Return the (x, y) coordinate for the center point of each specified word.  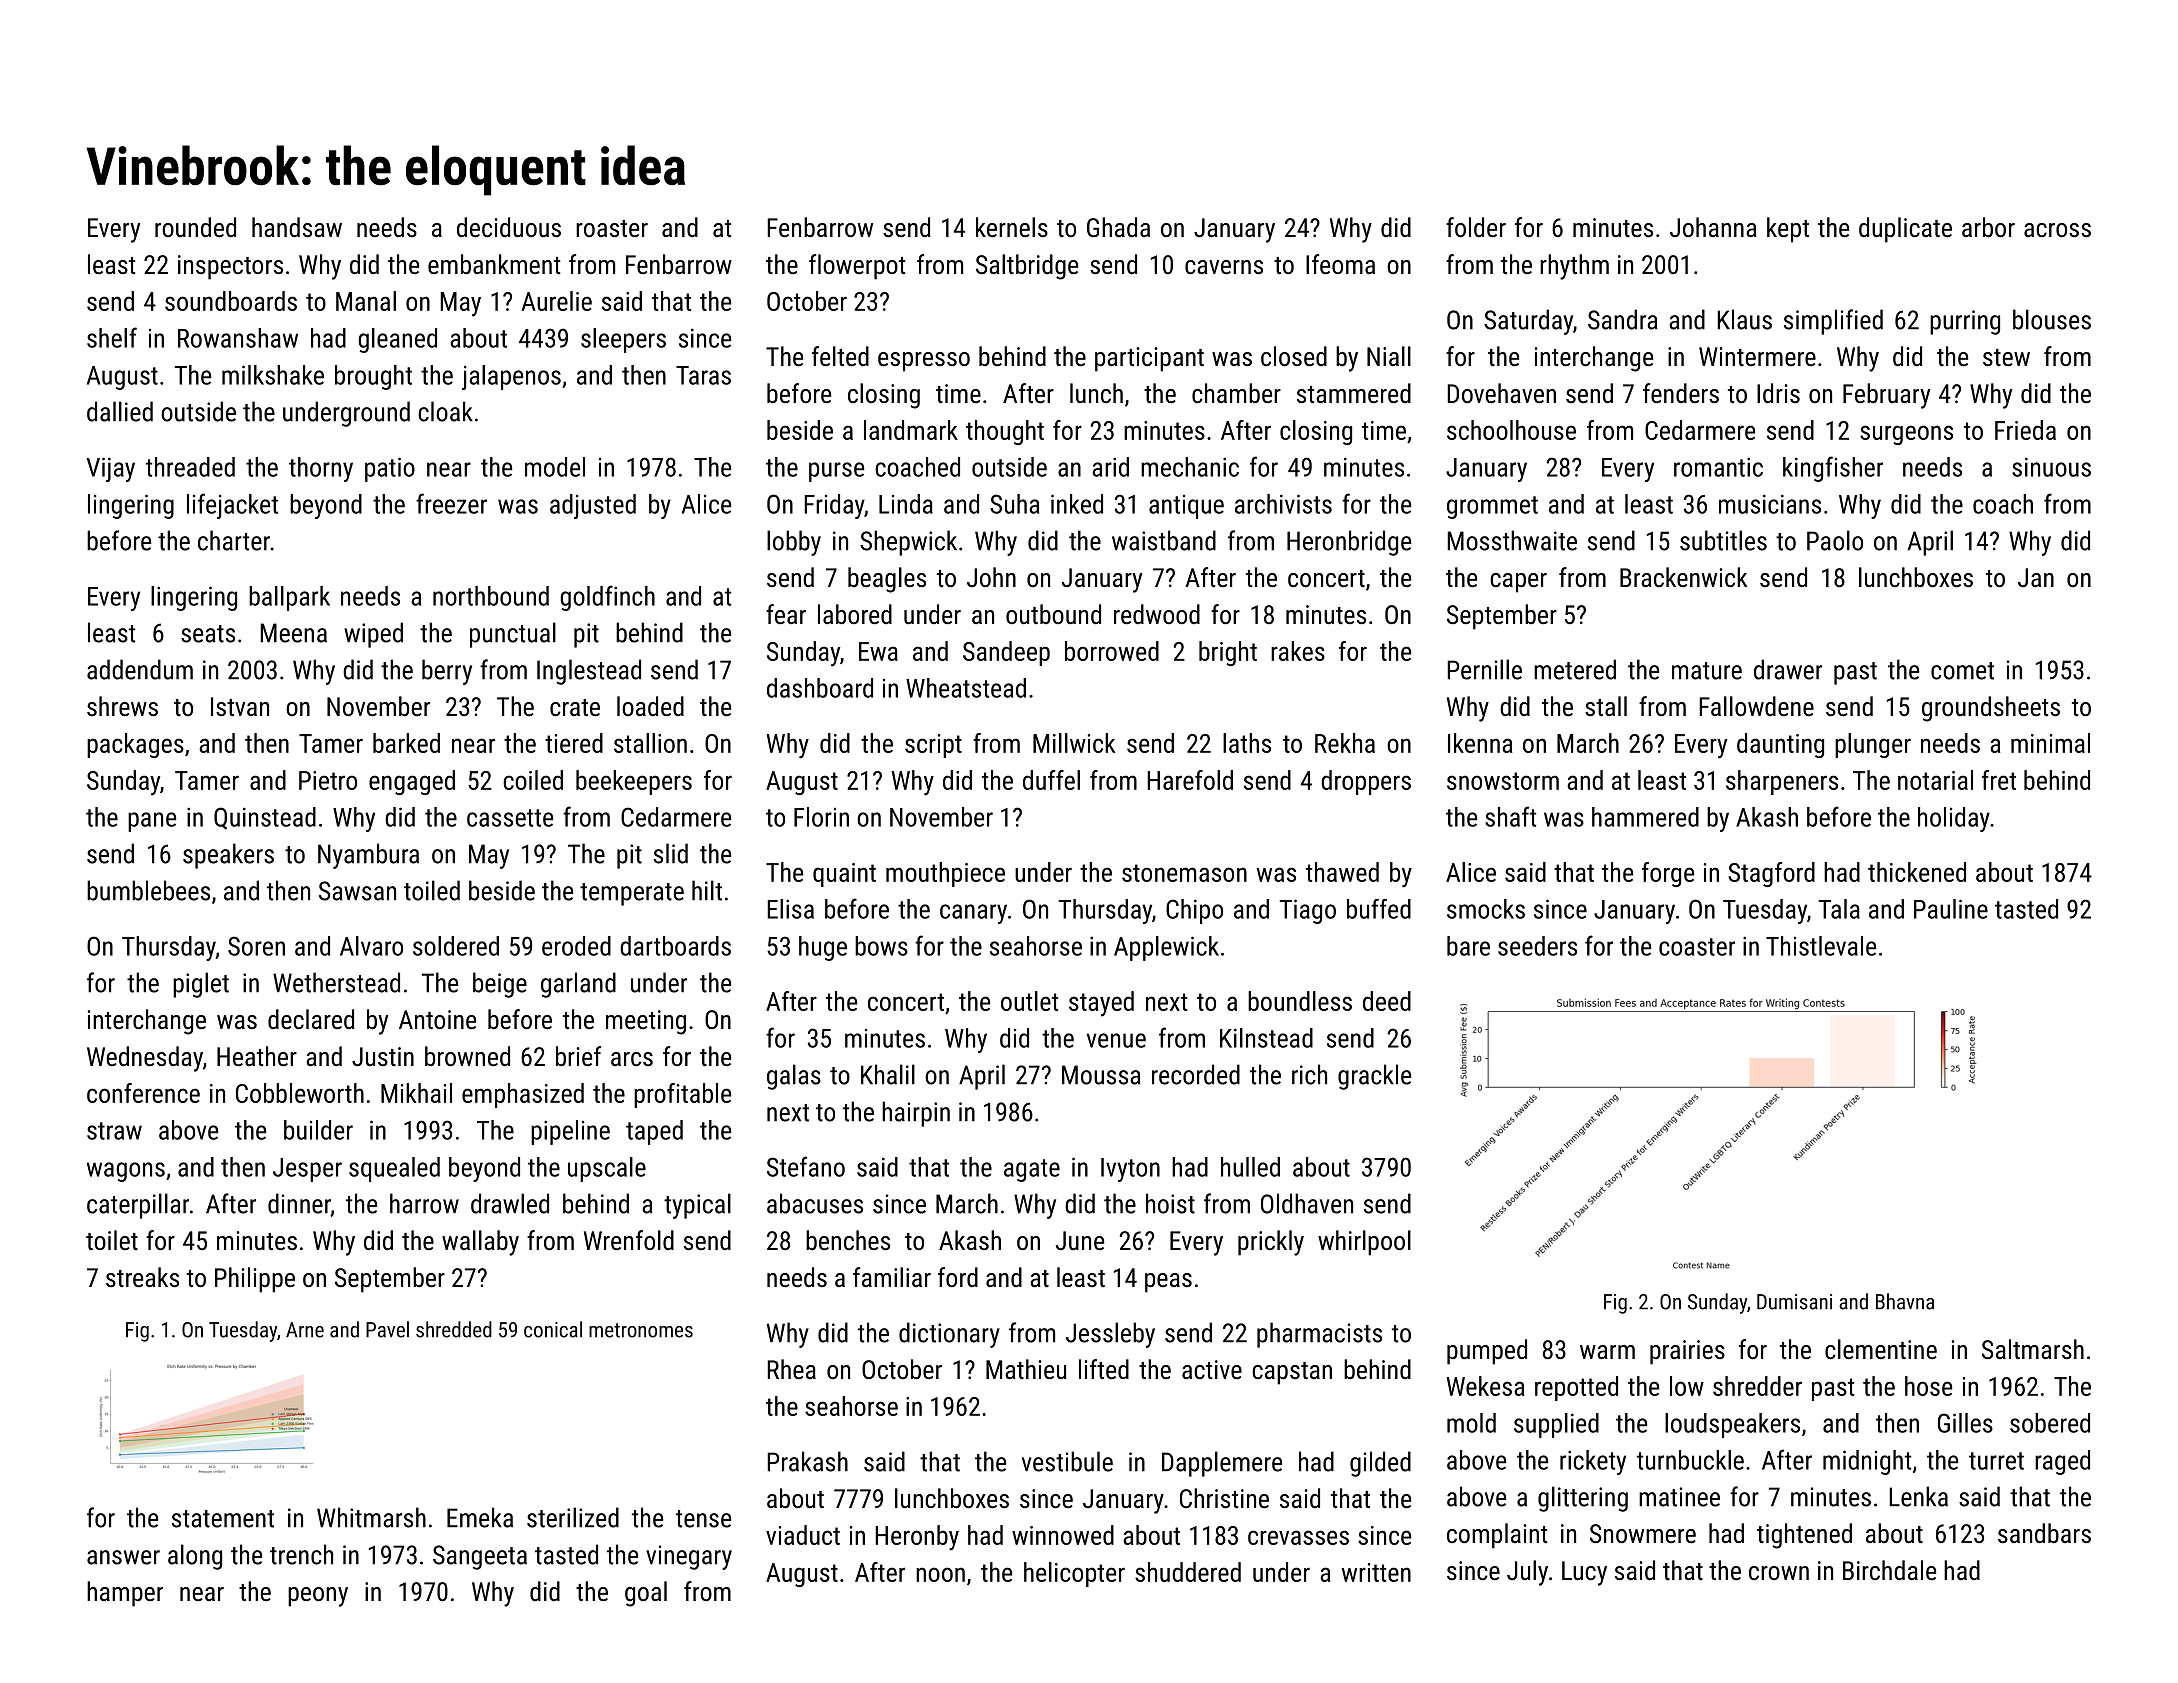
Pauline (1951, 909)
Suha (1014, 504)
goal (646, 1594)
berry (447, 672)
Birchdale (1889, 1570)
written (1376, 1572)
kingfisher (1833, 469)
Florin (821, 817)
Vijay (110, 469)
